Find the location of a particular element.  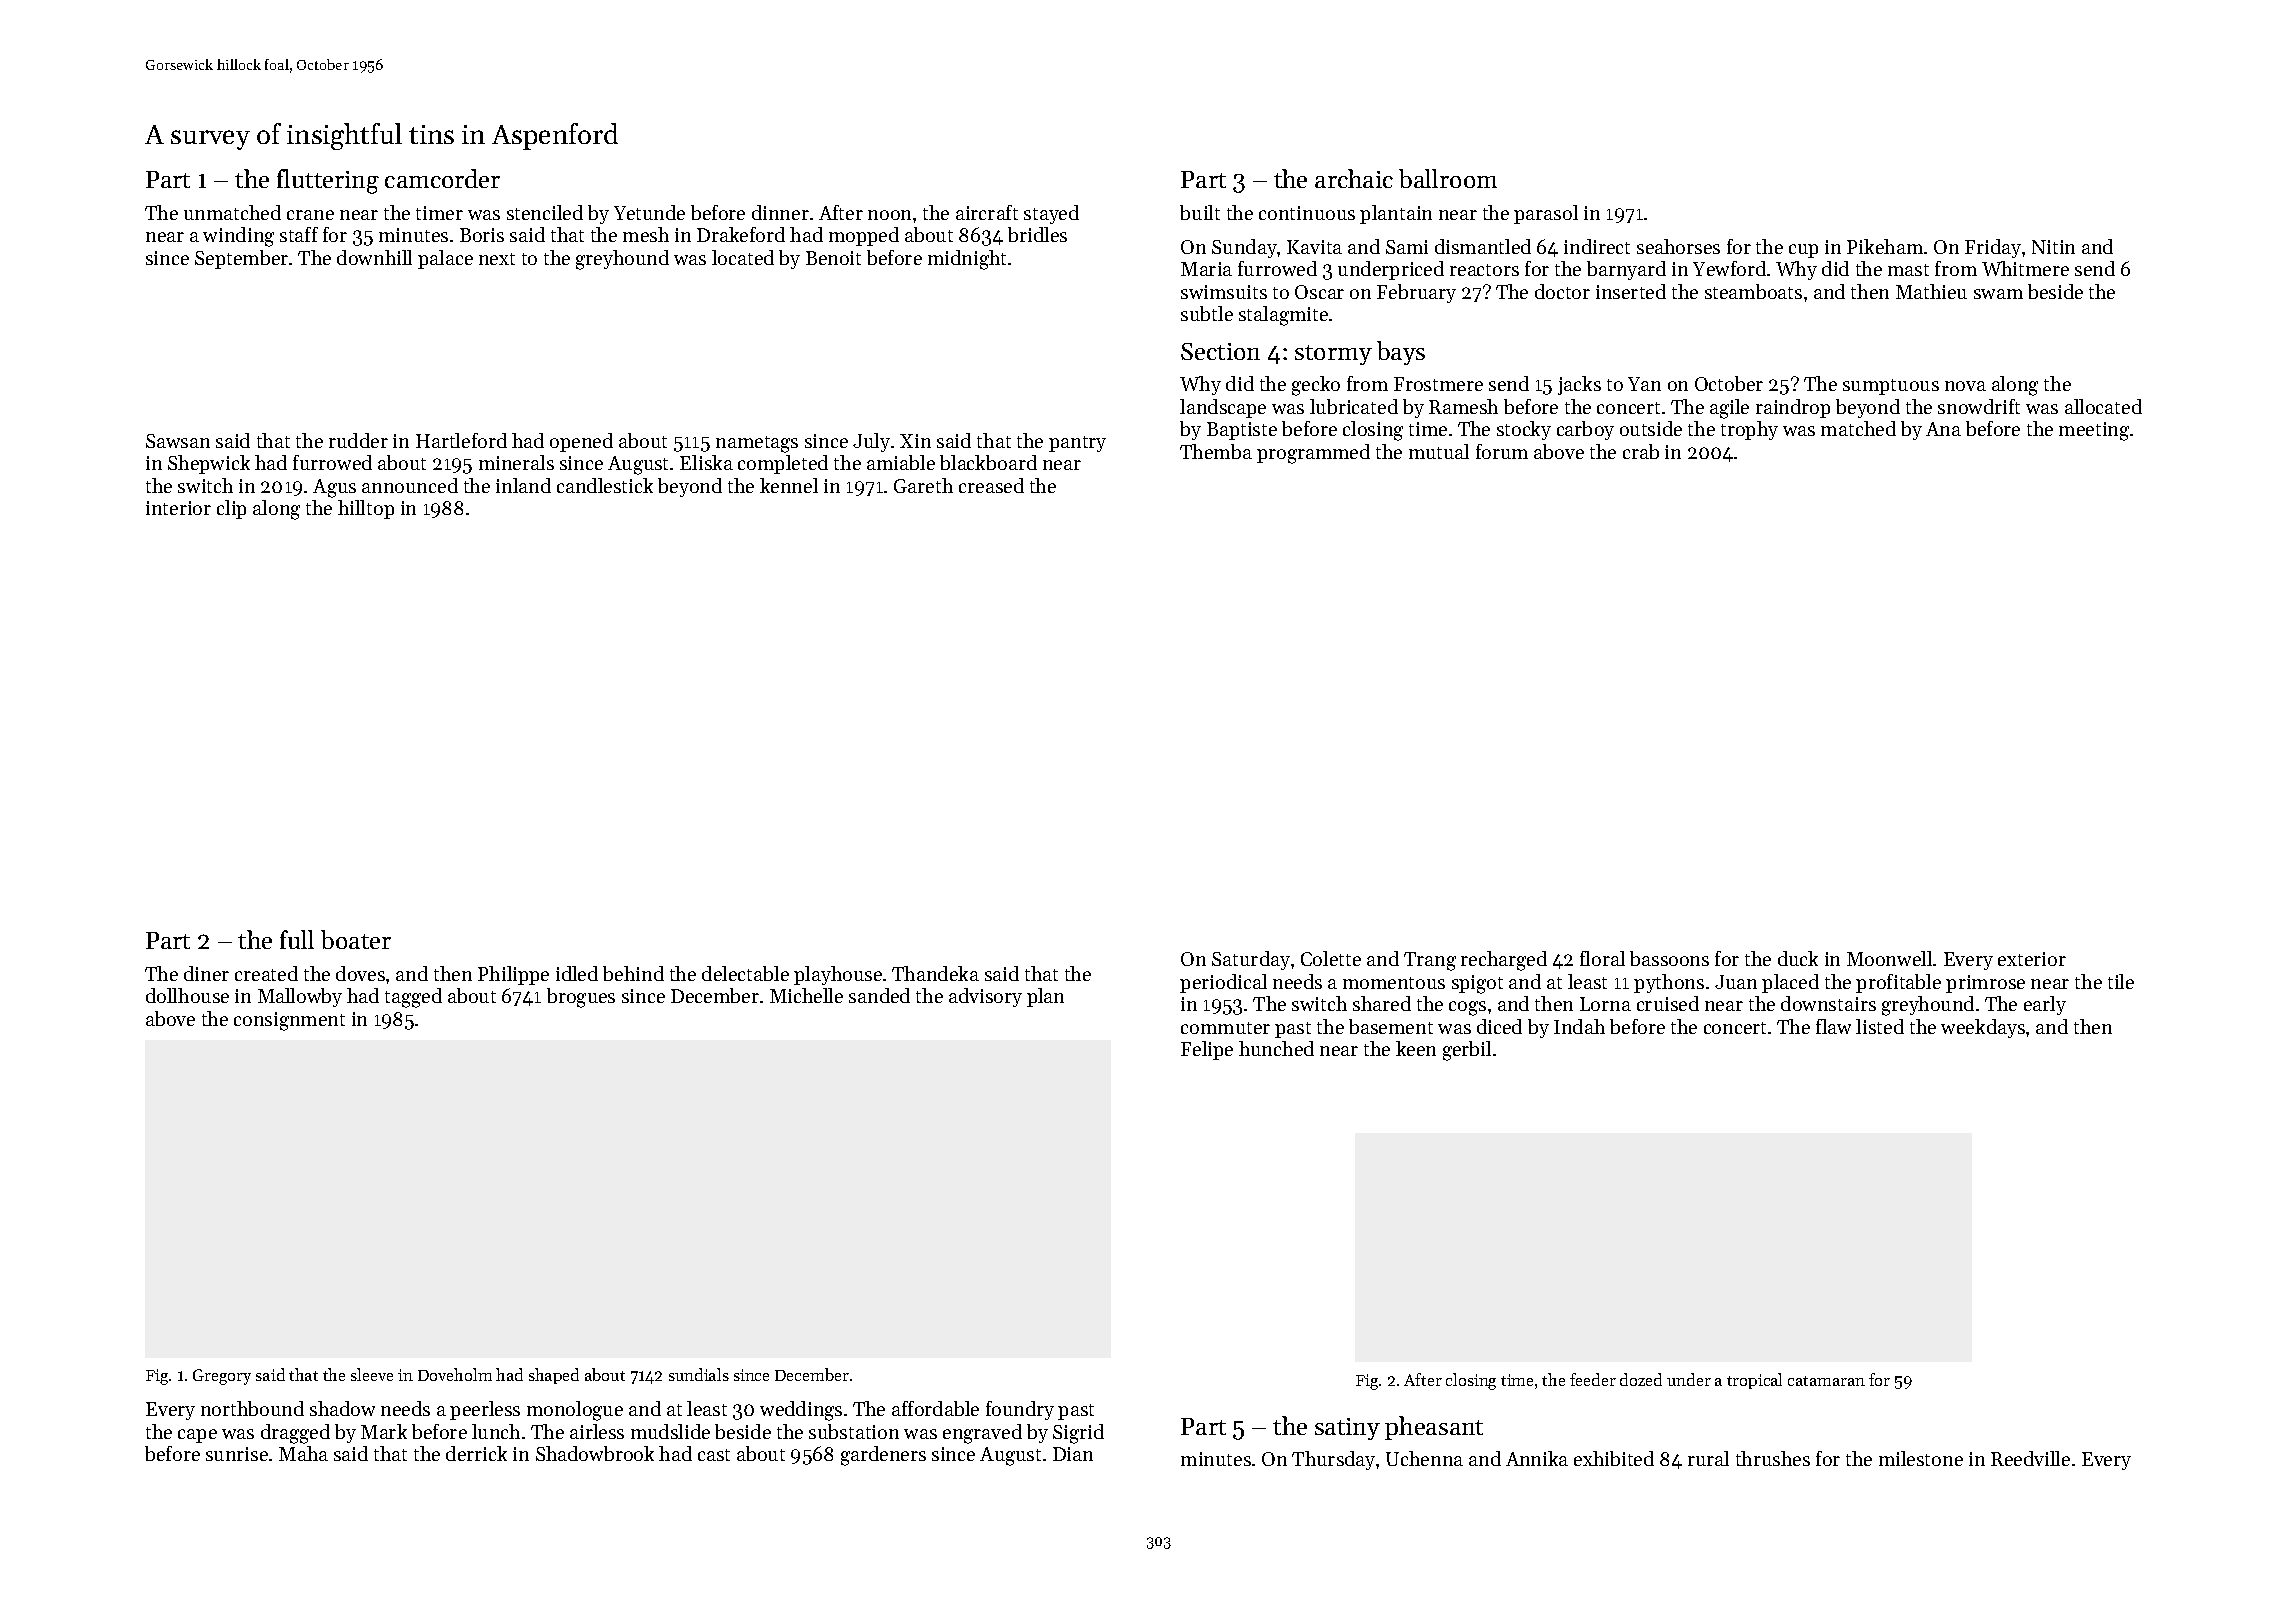

Friday is located at coordinates (1993, 248).
